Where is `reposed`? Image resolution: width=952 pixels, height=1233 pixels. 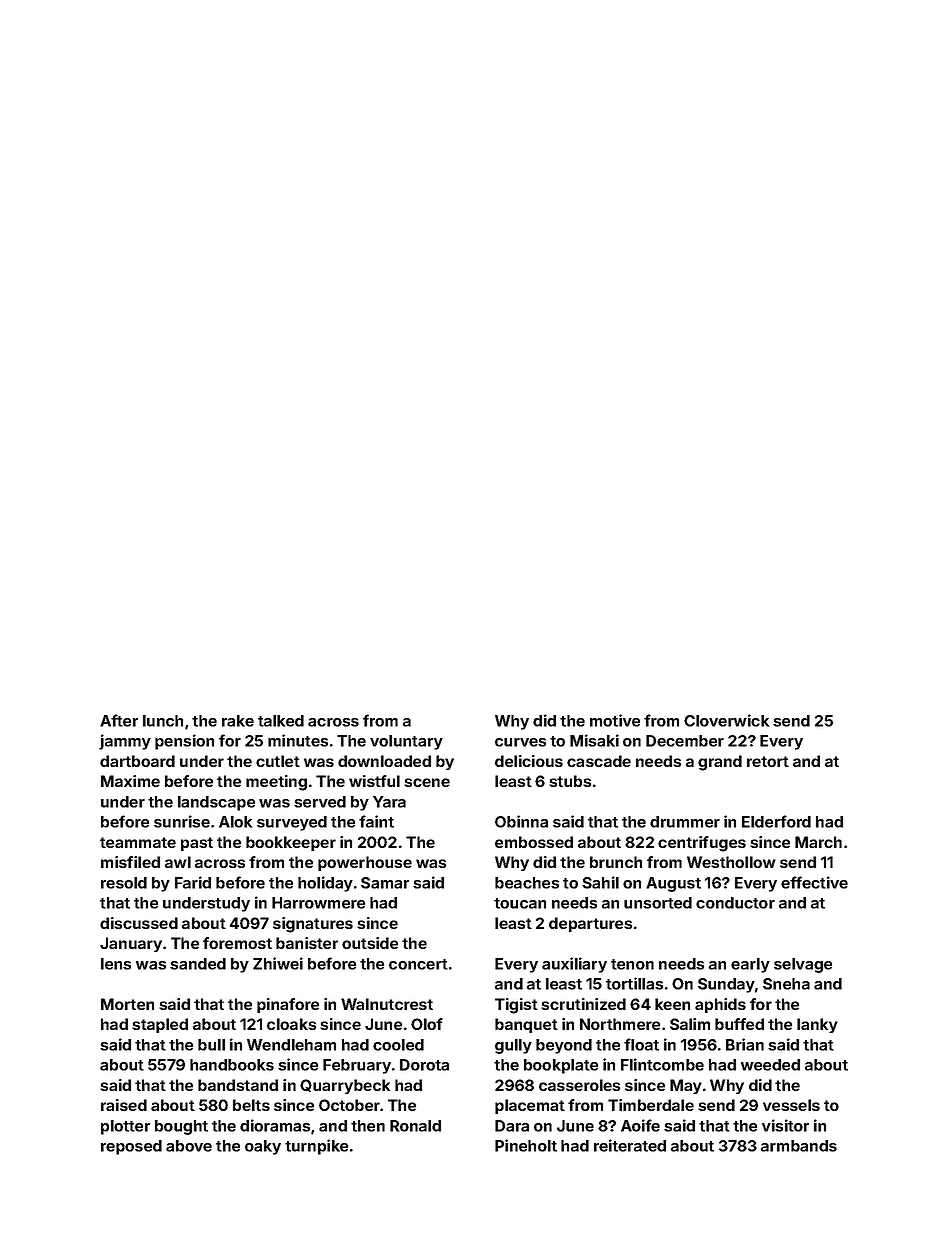 reposed is located at coordinates (131, 1147).
